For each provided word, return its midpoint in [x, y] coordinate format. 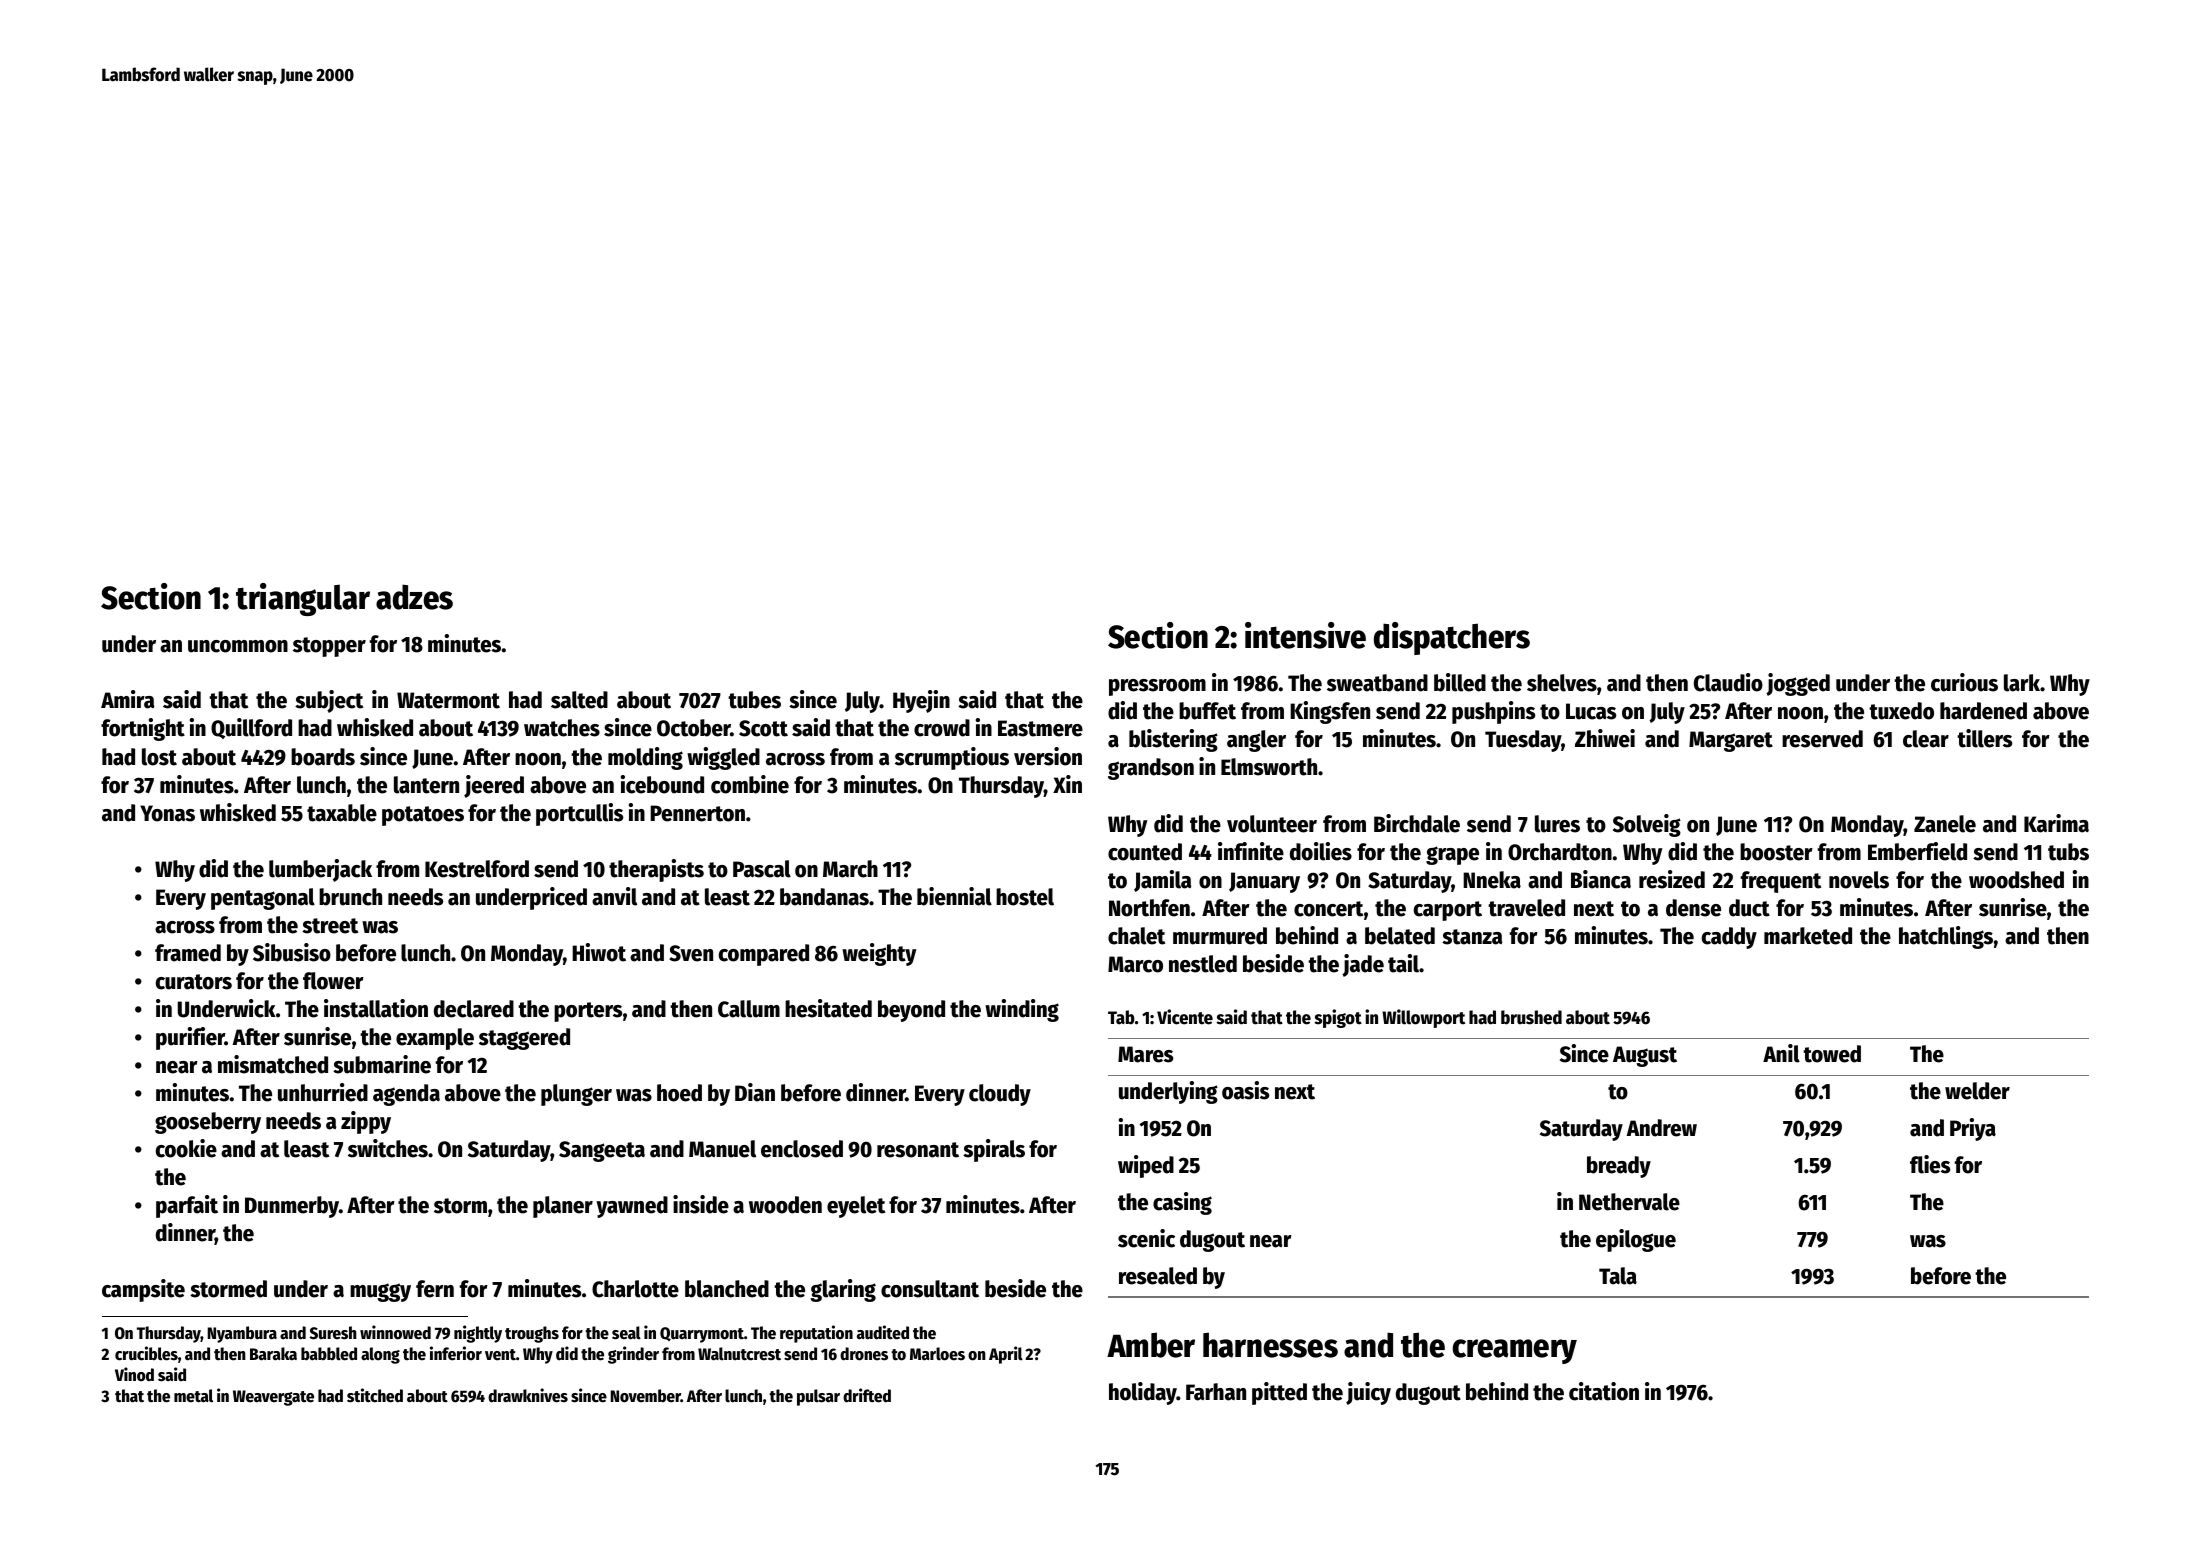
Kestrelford [477, 869]
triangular [303, 599]
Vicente [1185, 1017]
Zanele [1945, 824]
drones [864, 1354]
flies [1930, 1164]
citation [1604, 1391]
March [850, 869]
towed [1832, 1054]
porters [588, 1012]
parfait [187, 1206]
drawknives [528, 1395]
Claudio [1728, 682]
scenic [1146, 1238]
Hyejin [921, 701]
